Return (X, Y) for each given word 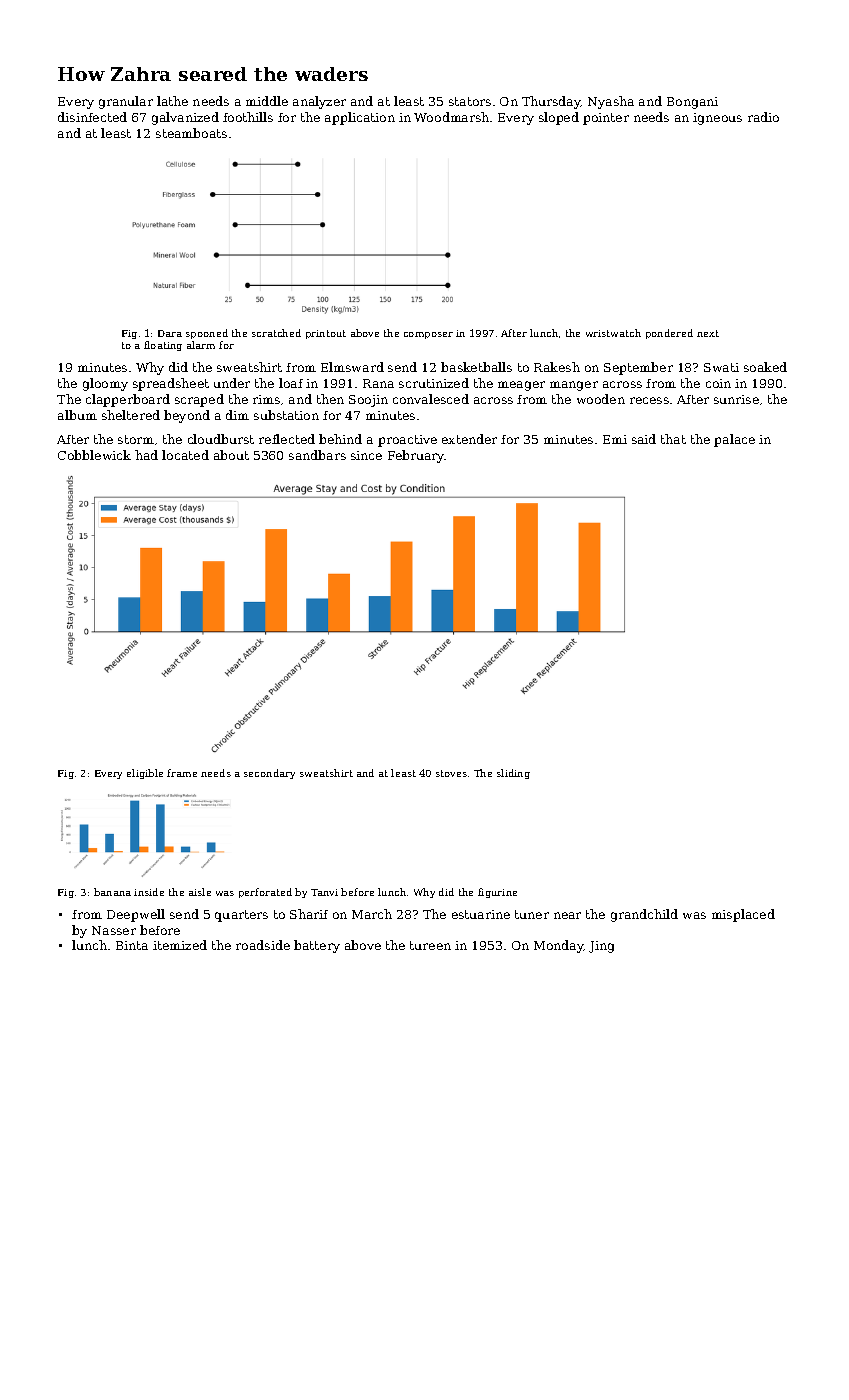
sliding (513, 774)
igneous (717, 119)
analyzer (319, 102)
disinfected (92, 117)
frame (182, 773)
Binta (132, 945)
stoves (451, 773)
